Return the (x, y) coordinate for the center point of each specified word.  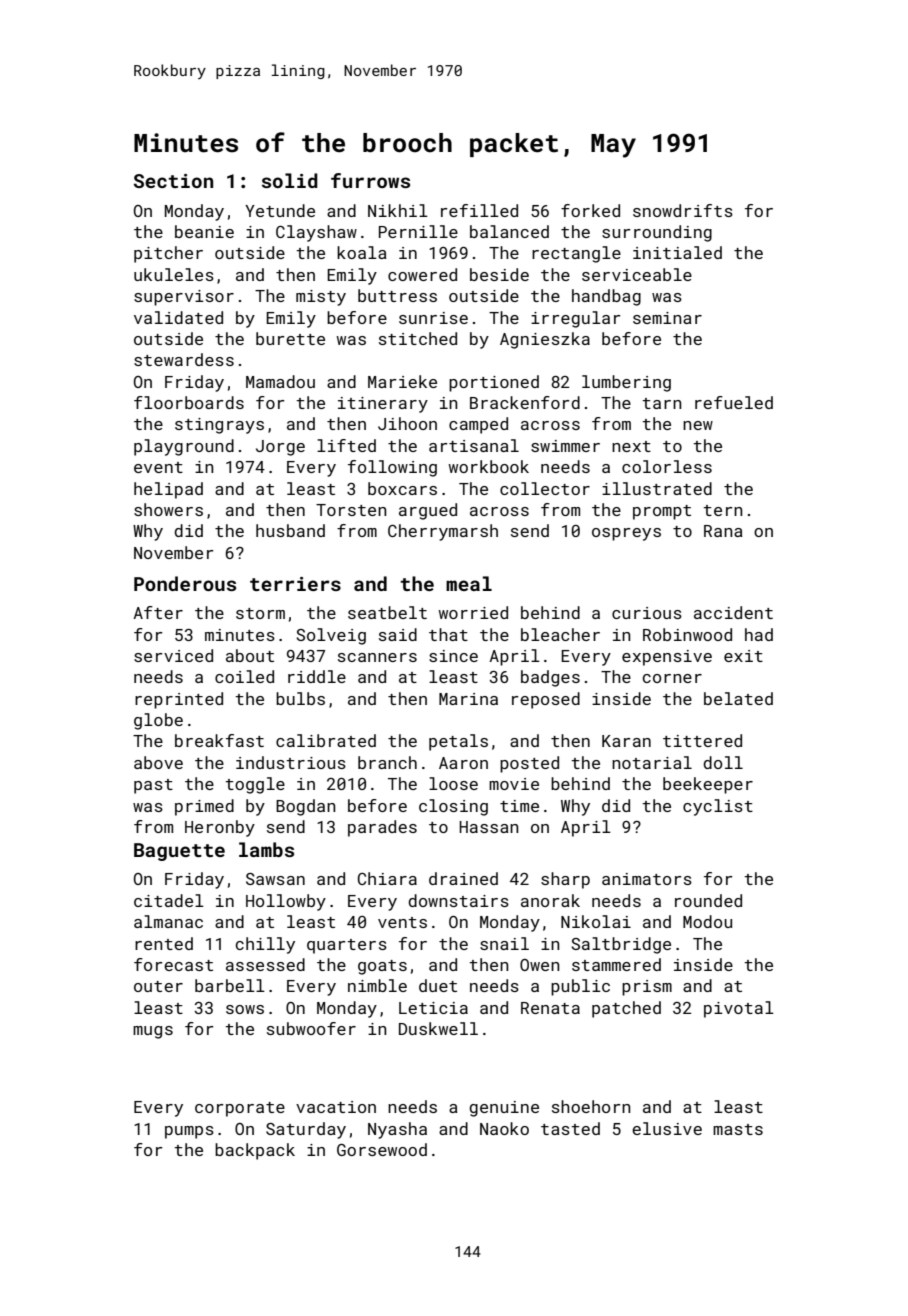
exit (743, 656)
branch (387, 762)
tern (722, 510)
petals (458, 742)
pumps (189, 1132)
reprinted (179, 700)
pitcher (168, 254)
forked (590, 210)
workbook (488, 466)
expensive (667, 658)
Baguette (179, 852)
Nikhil (398, 210)
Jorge (280, 448)
